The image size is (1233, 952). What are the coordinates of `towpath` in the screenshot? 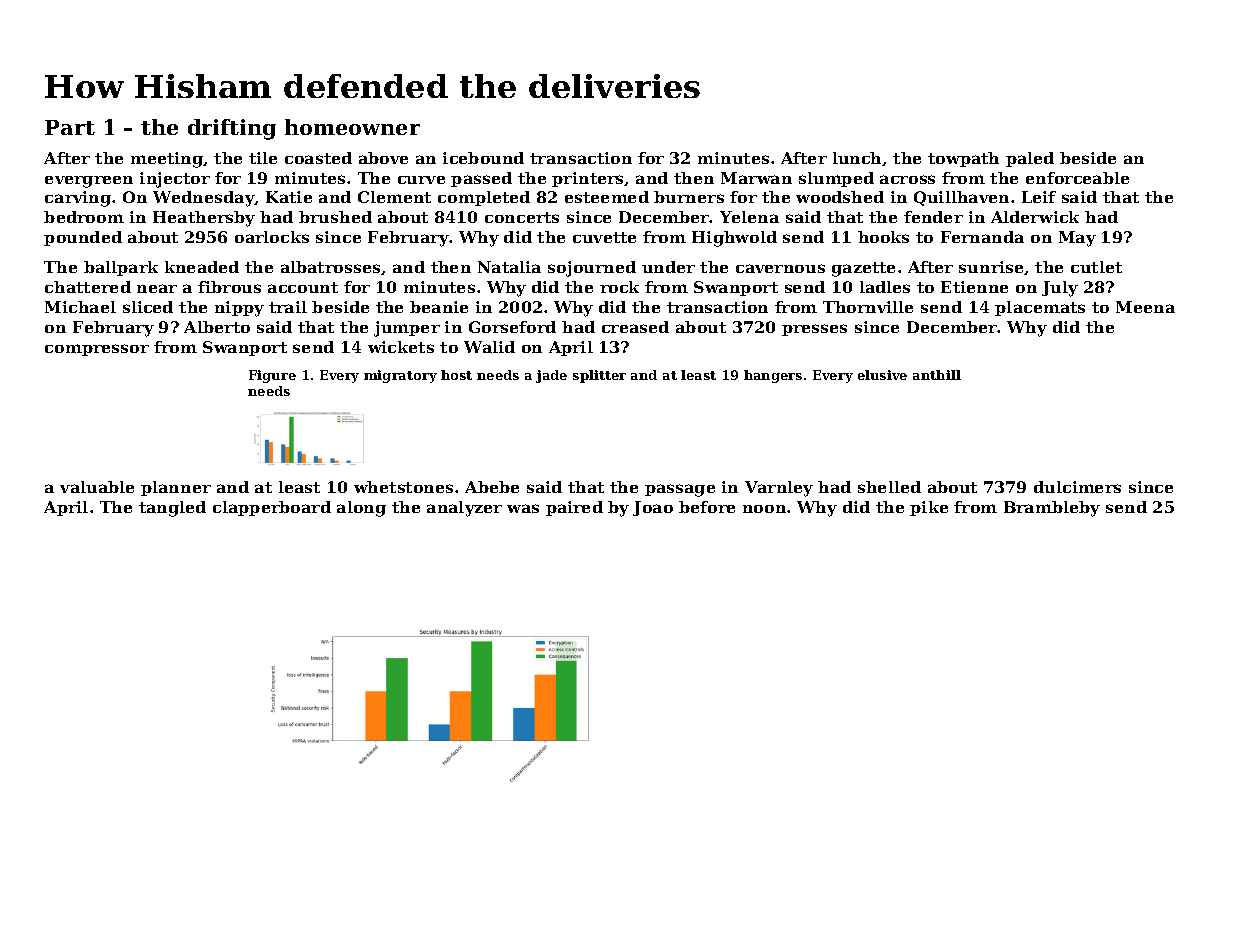 It's located at (963, 159).
